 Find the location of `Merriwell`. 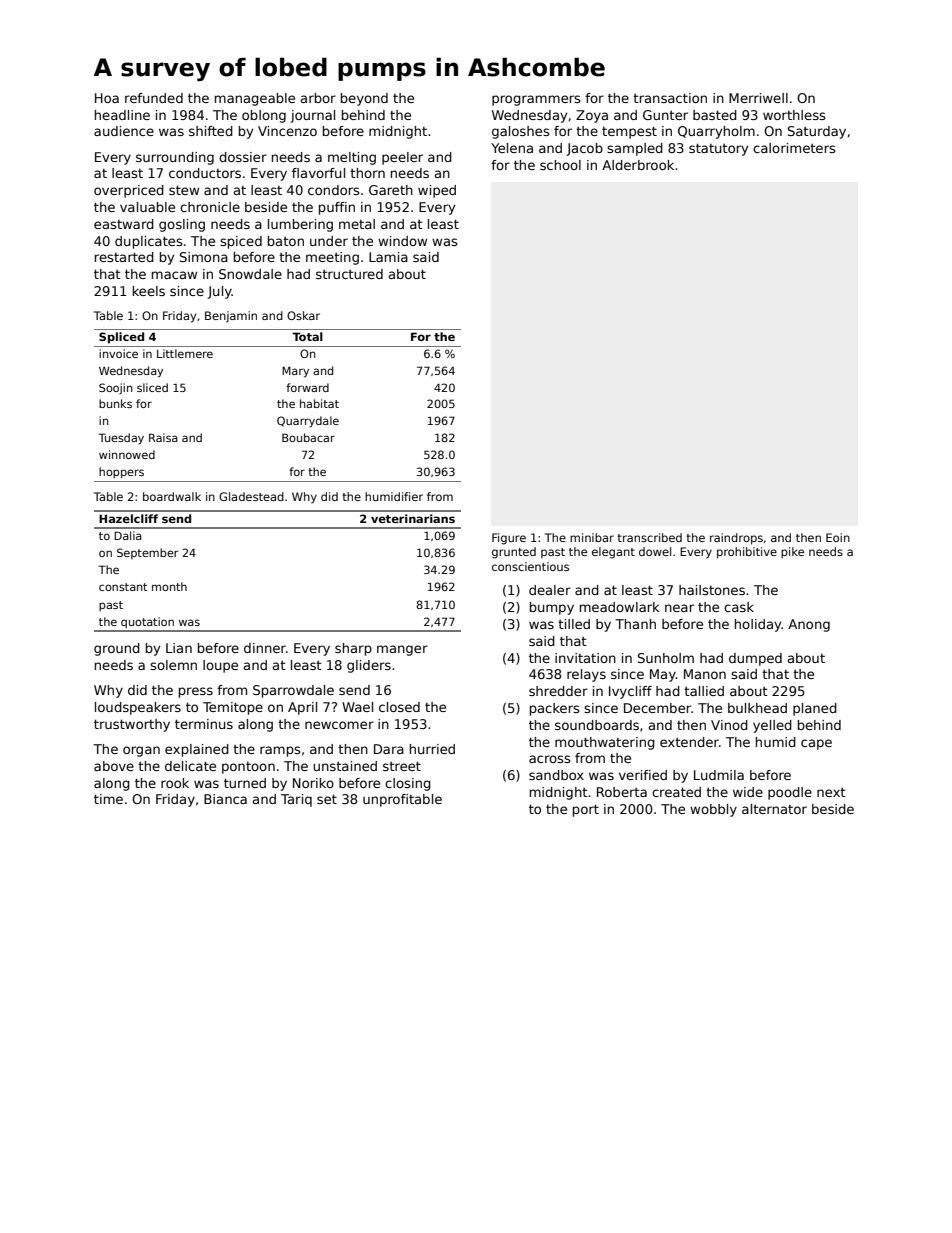

Merriwell is located at coordinates (758, 98).
